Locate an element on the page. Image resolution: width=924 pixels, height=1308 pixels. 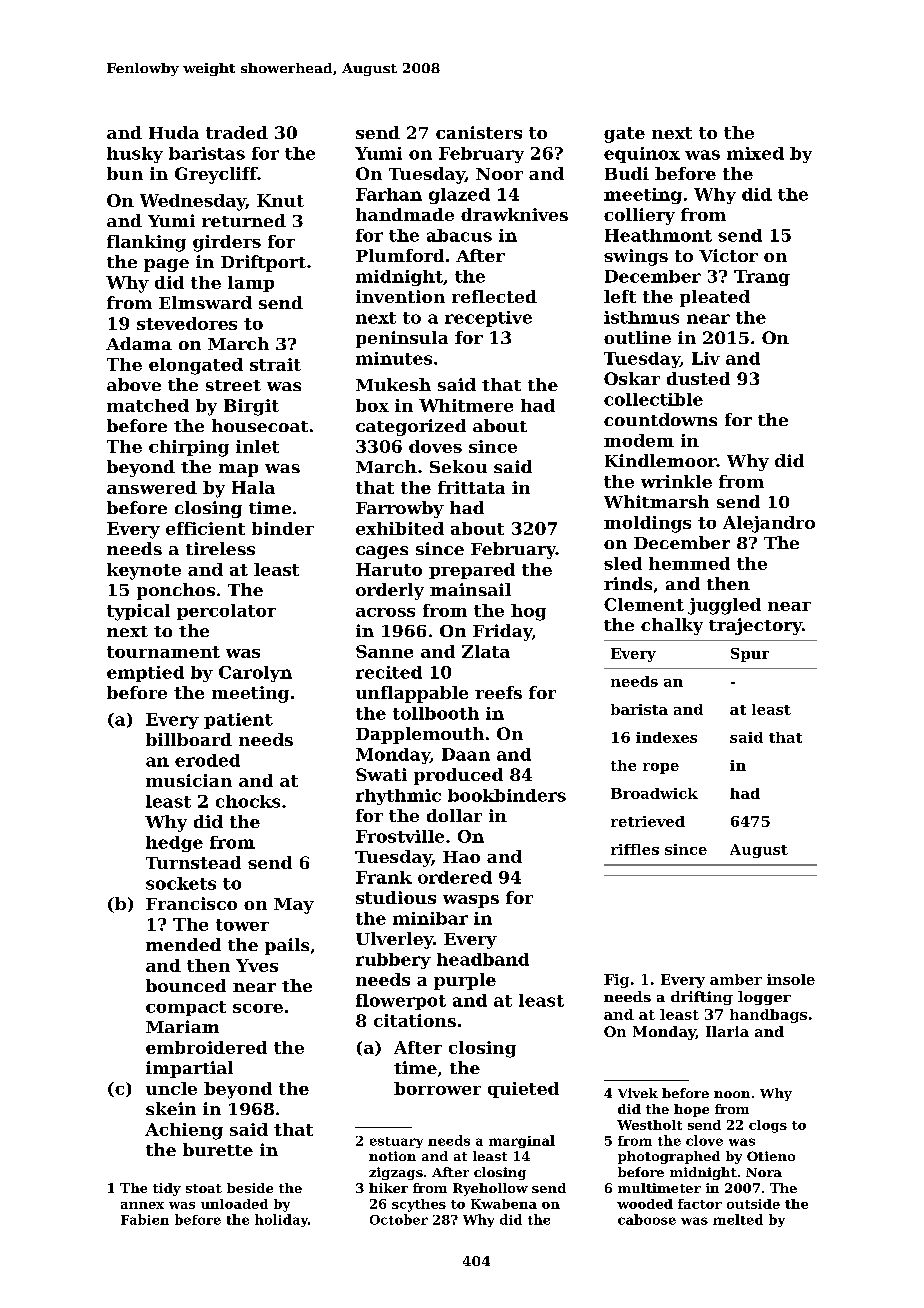
chocks is located at coordinates (248, 801).
